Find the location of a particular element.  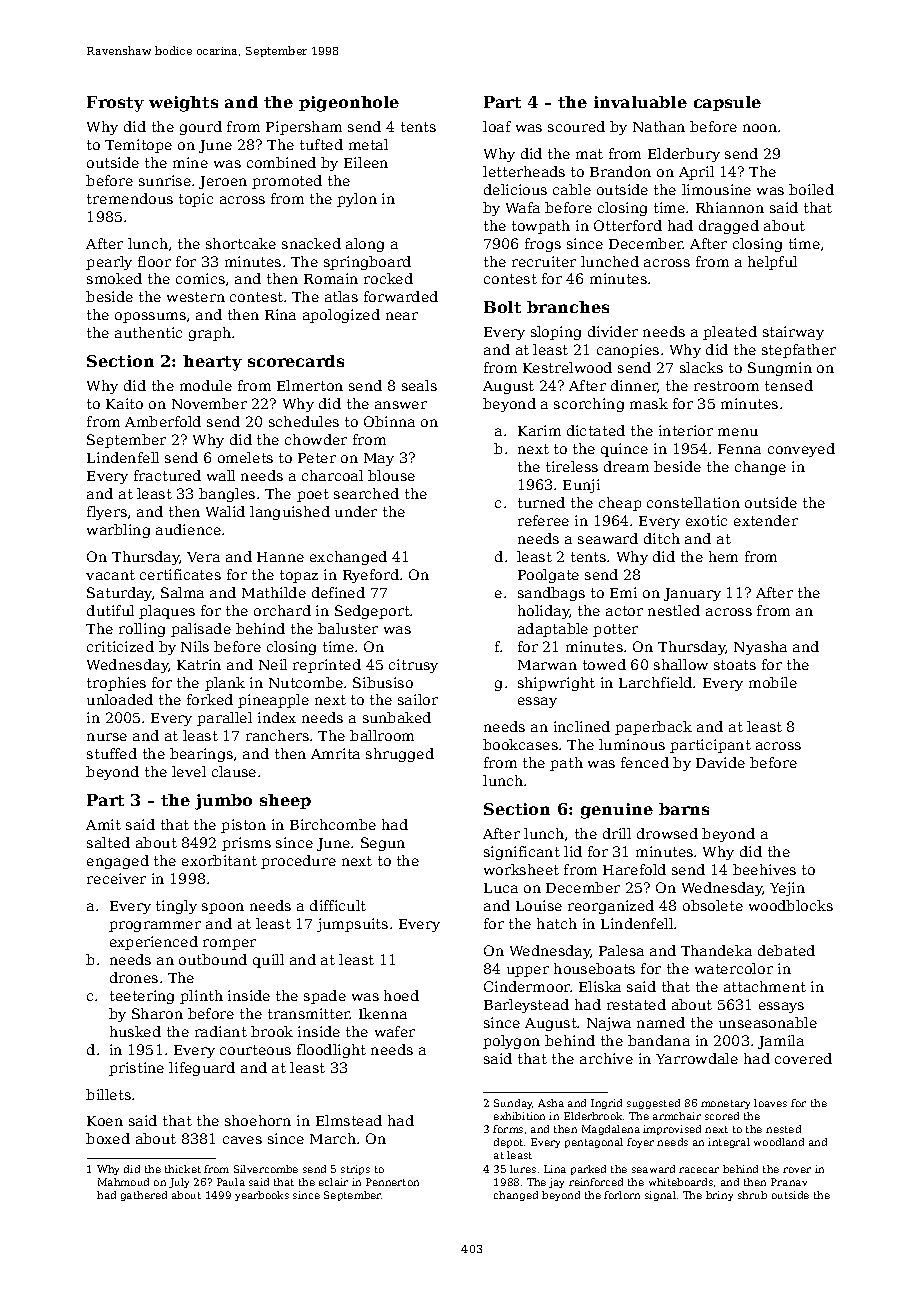

Sungmin is located at coordinates (780, 369).
